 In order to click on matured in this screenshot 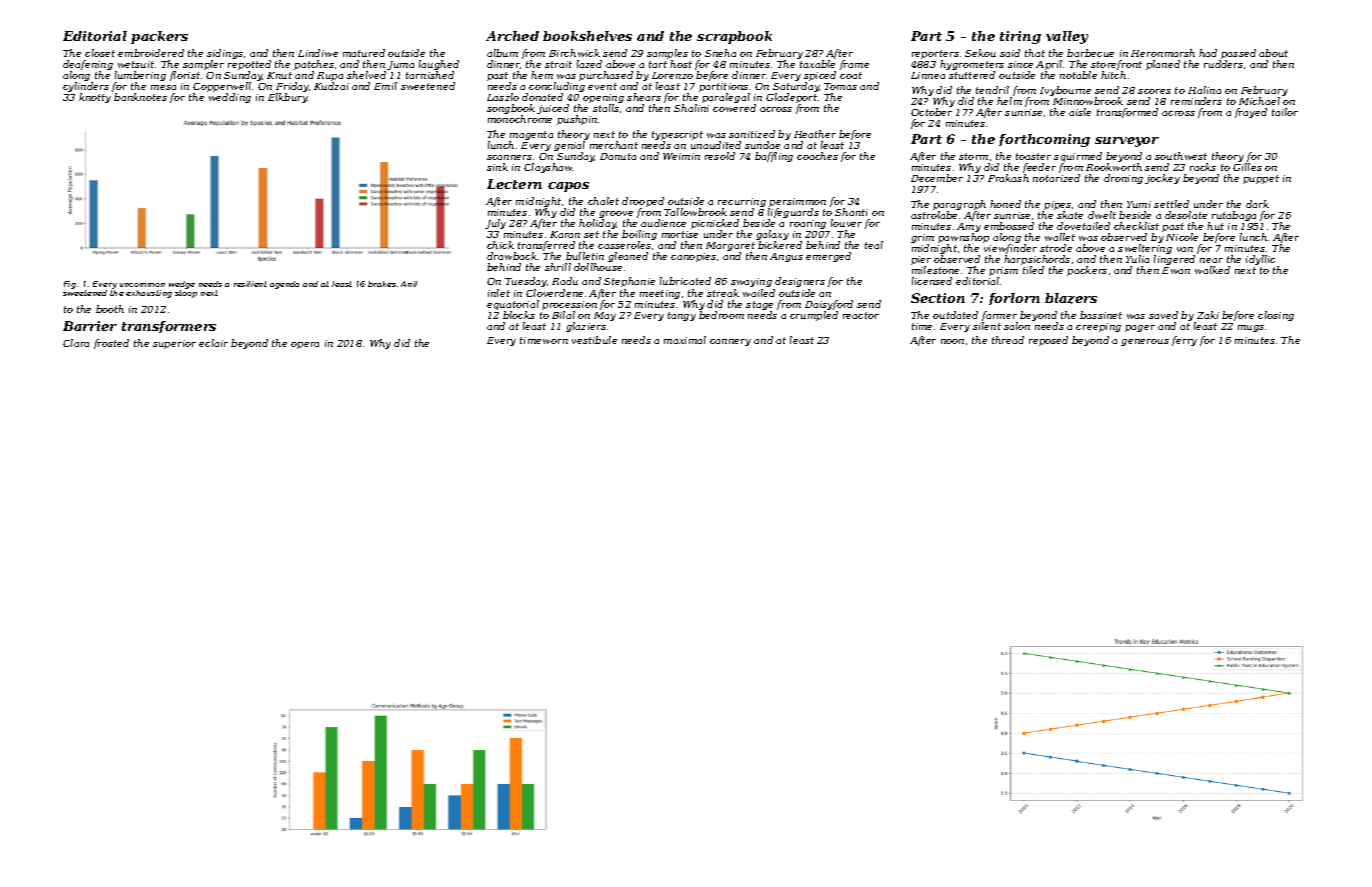, I will do `click(364, 53)`.
